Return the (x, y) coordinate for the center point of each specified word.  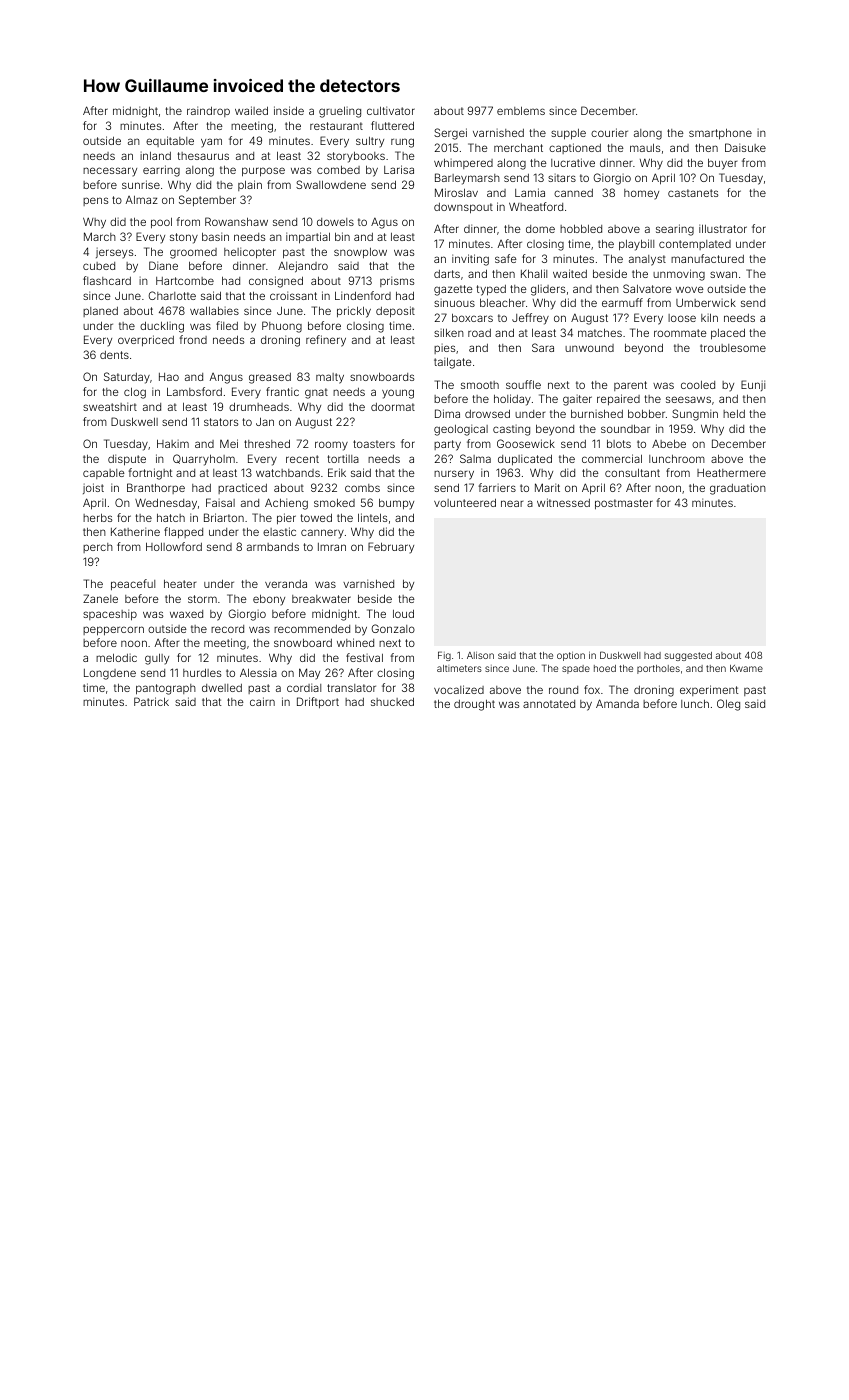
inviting (470, 260)
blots (619, 444)
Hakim (173, 443)
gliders (548, 290)
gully (157, 659)
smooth (480, 385)
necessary (110, 172)
